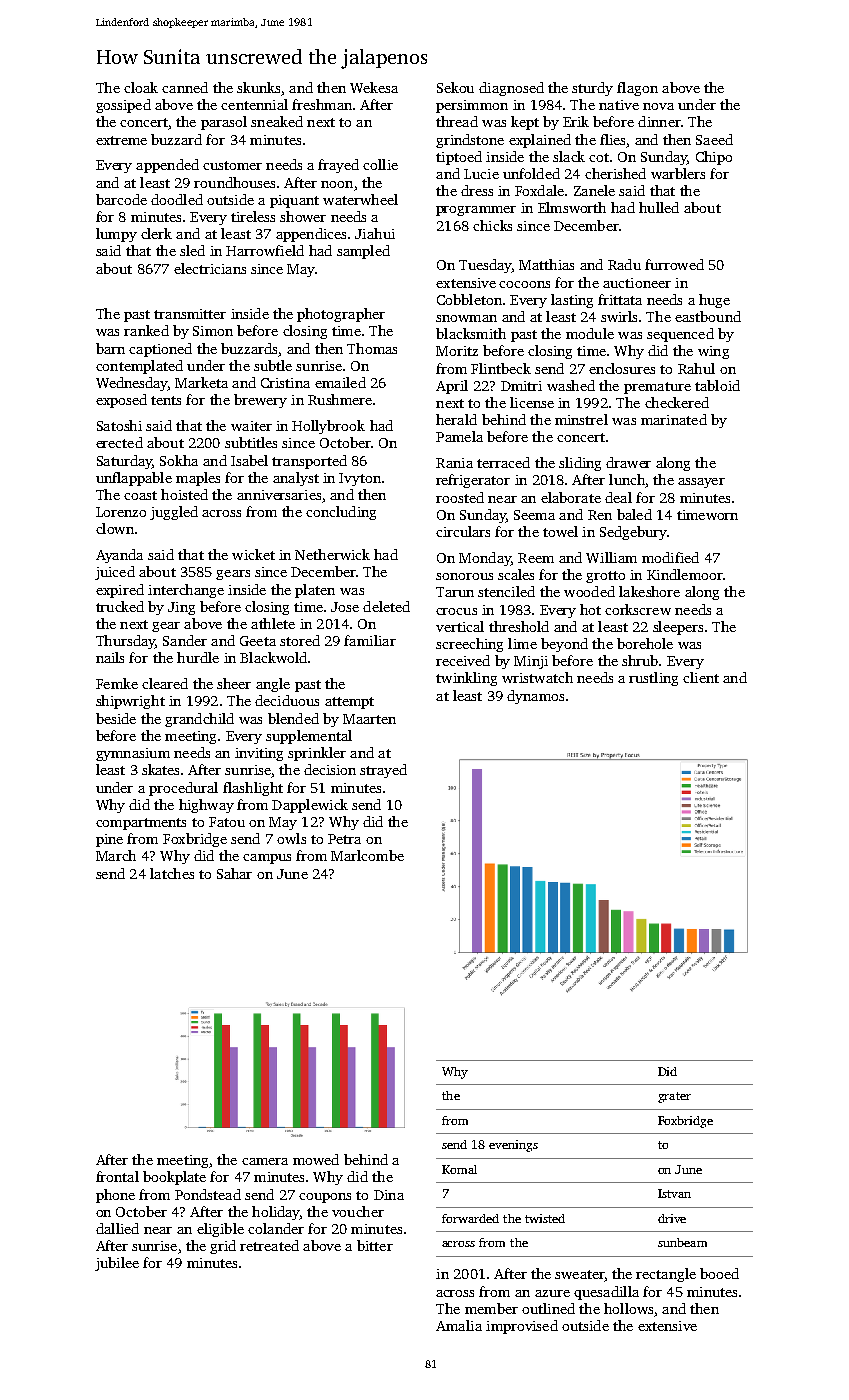 The height and width of the image is (1400, 849). I want to click on juggled, so click(174, 513).
